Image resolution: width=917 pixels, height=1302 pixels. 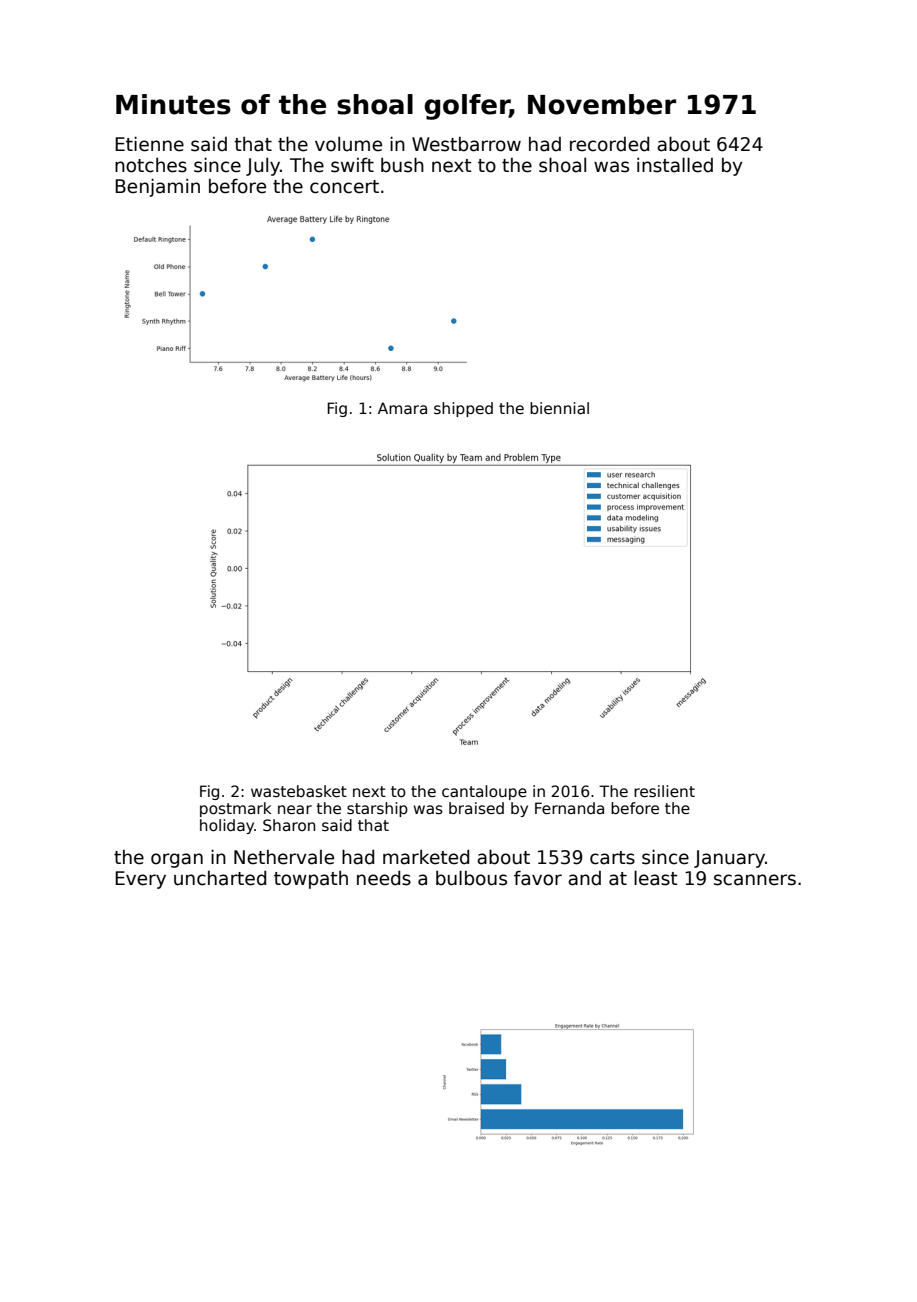 I want to click on biennial, so click(x=559, y=408).
